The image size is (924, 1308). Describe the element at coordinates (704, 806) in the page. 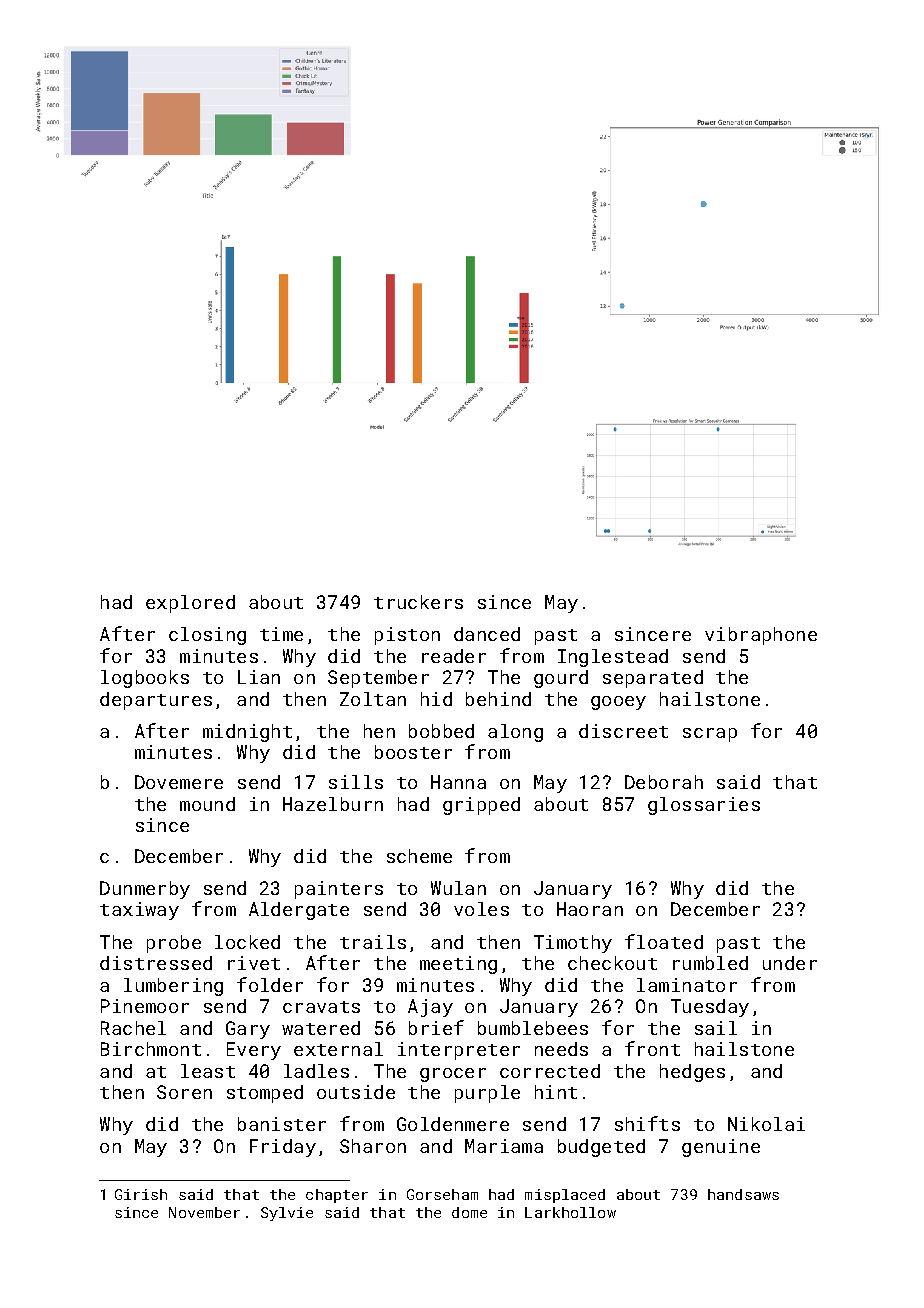

I see `glossaries` at that location.
